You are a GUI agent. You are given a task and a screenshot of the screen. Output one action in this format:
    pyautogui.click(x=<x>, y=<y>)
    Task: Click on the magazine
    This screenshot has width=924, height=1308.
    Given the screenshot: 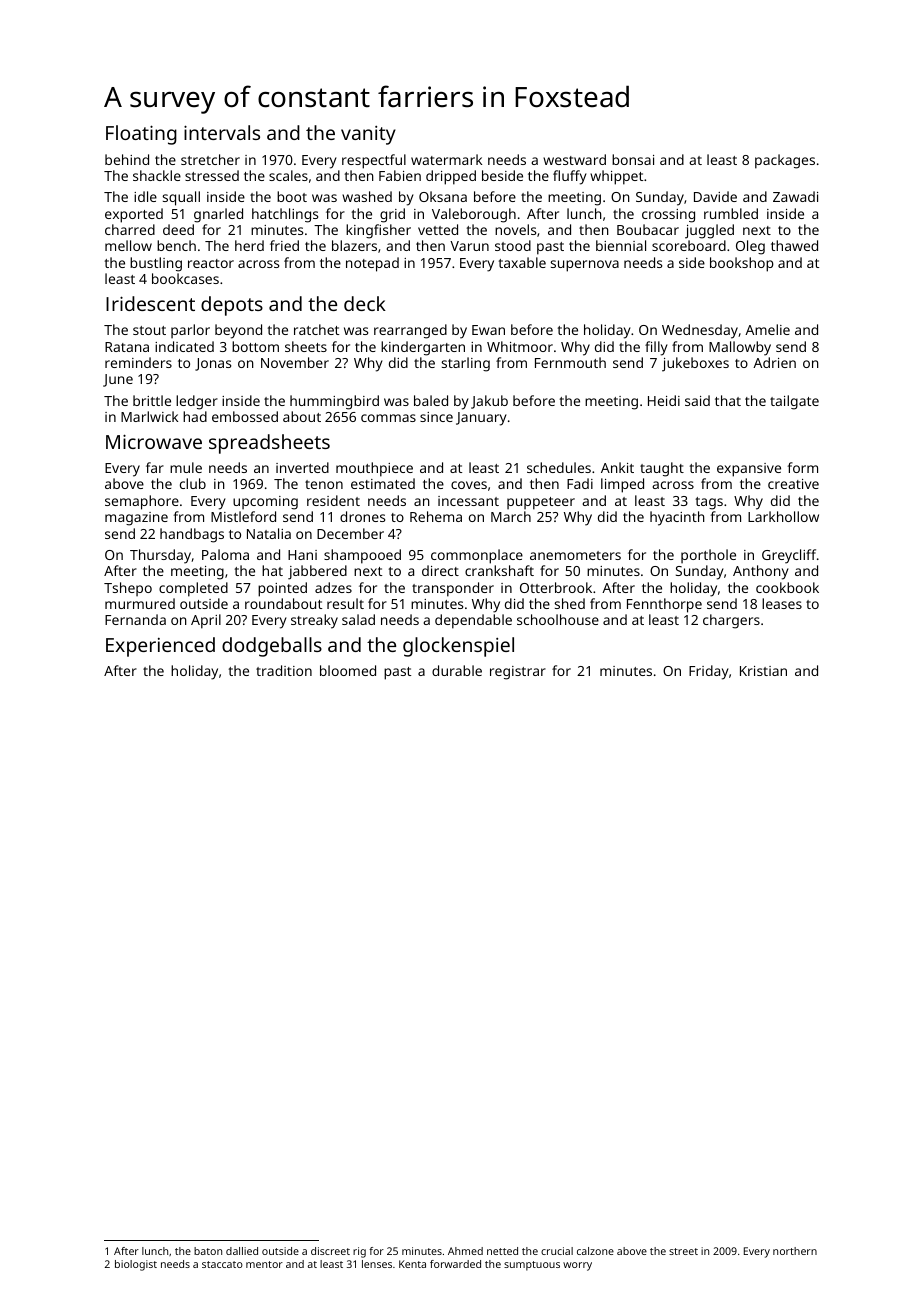 What is the action you would take?
    pyautogui.click(x=136, y=519)
